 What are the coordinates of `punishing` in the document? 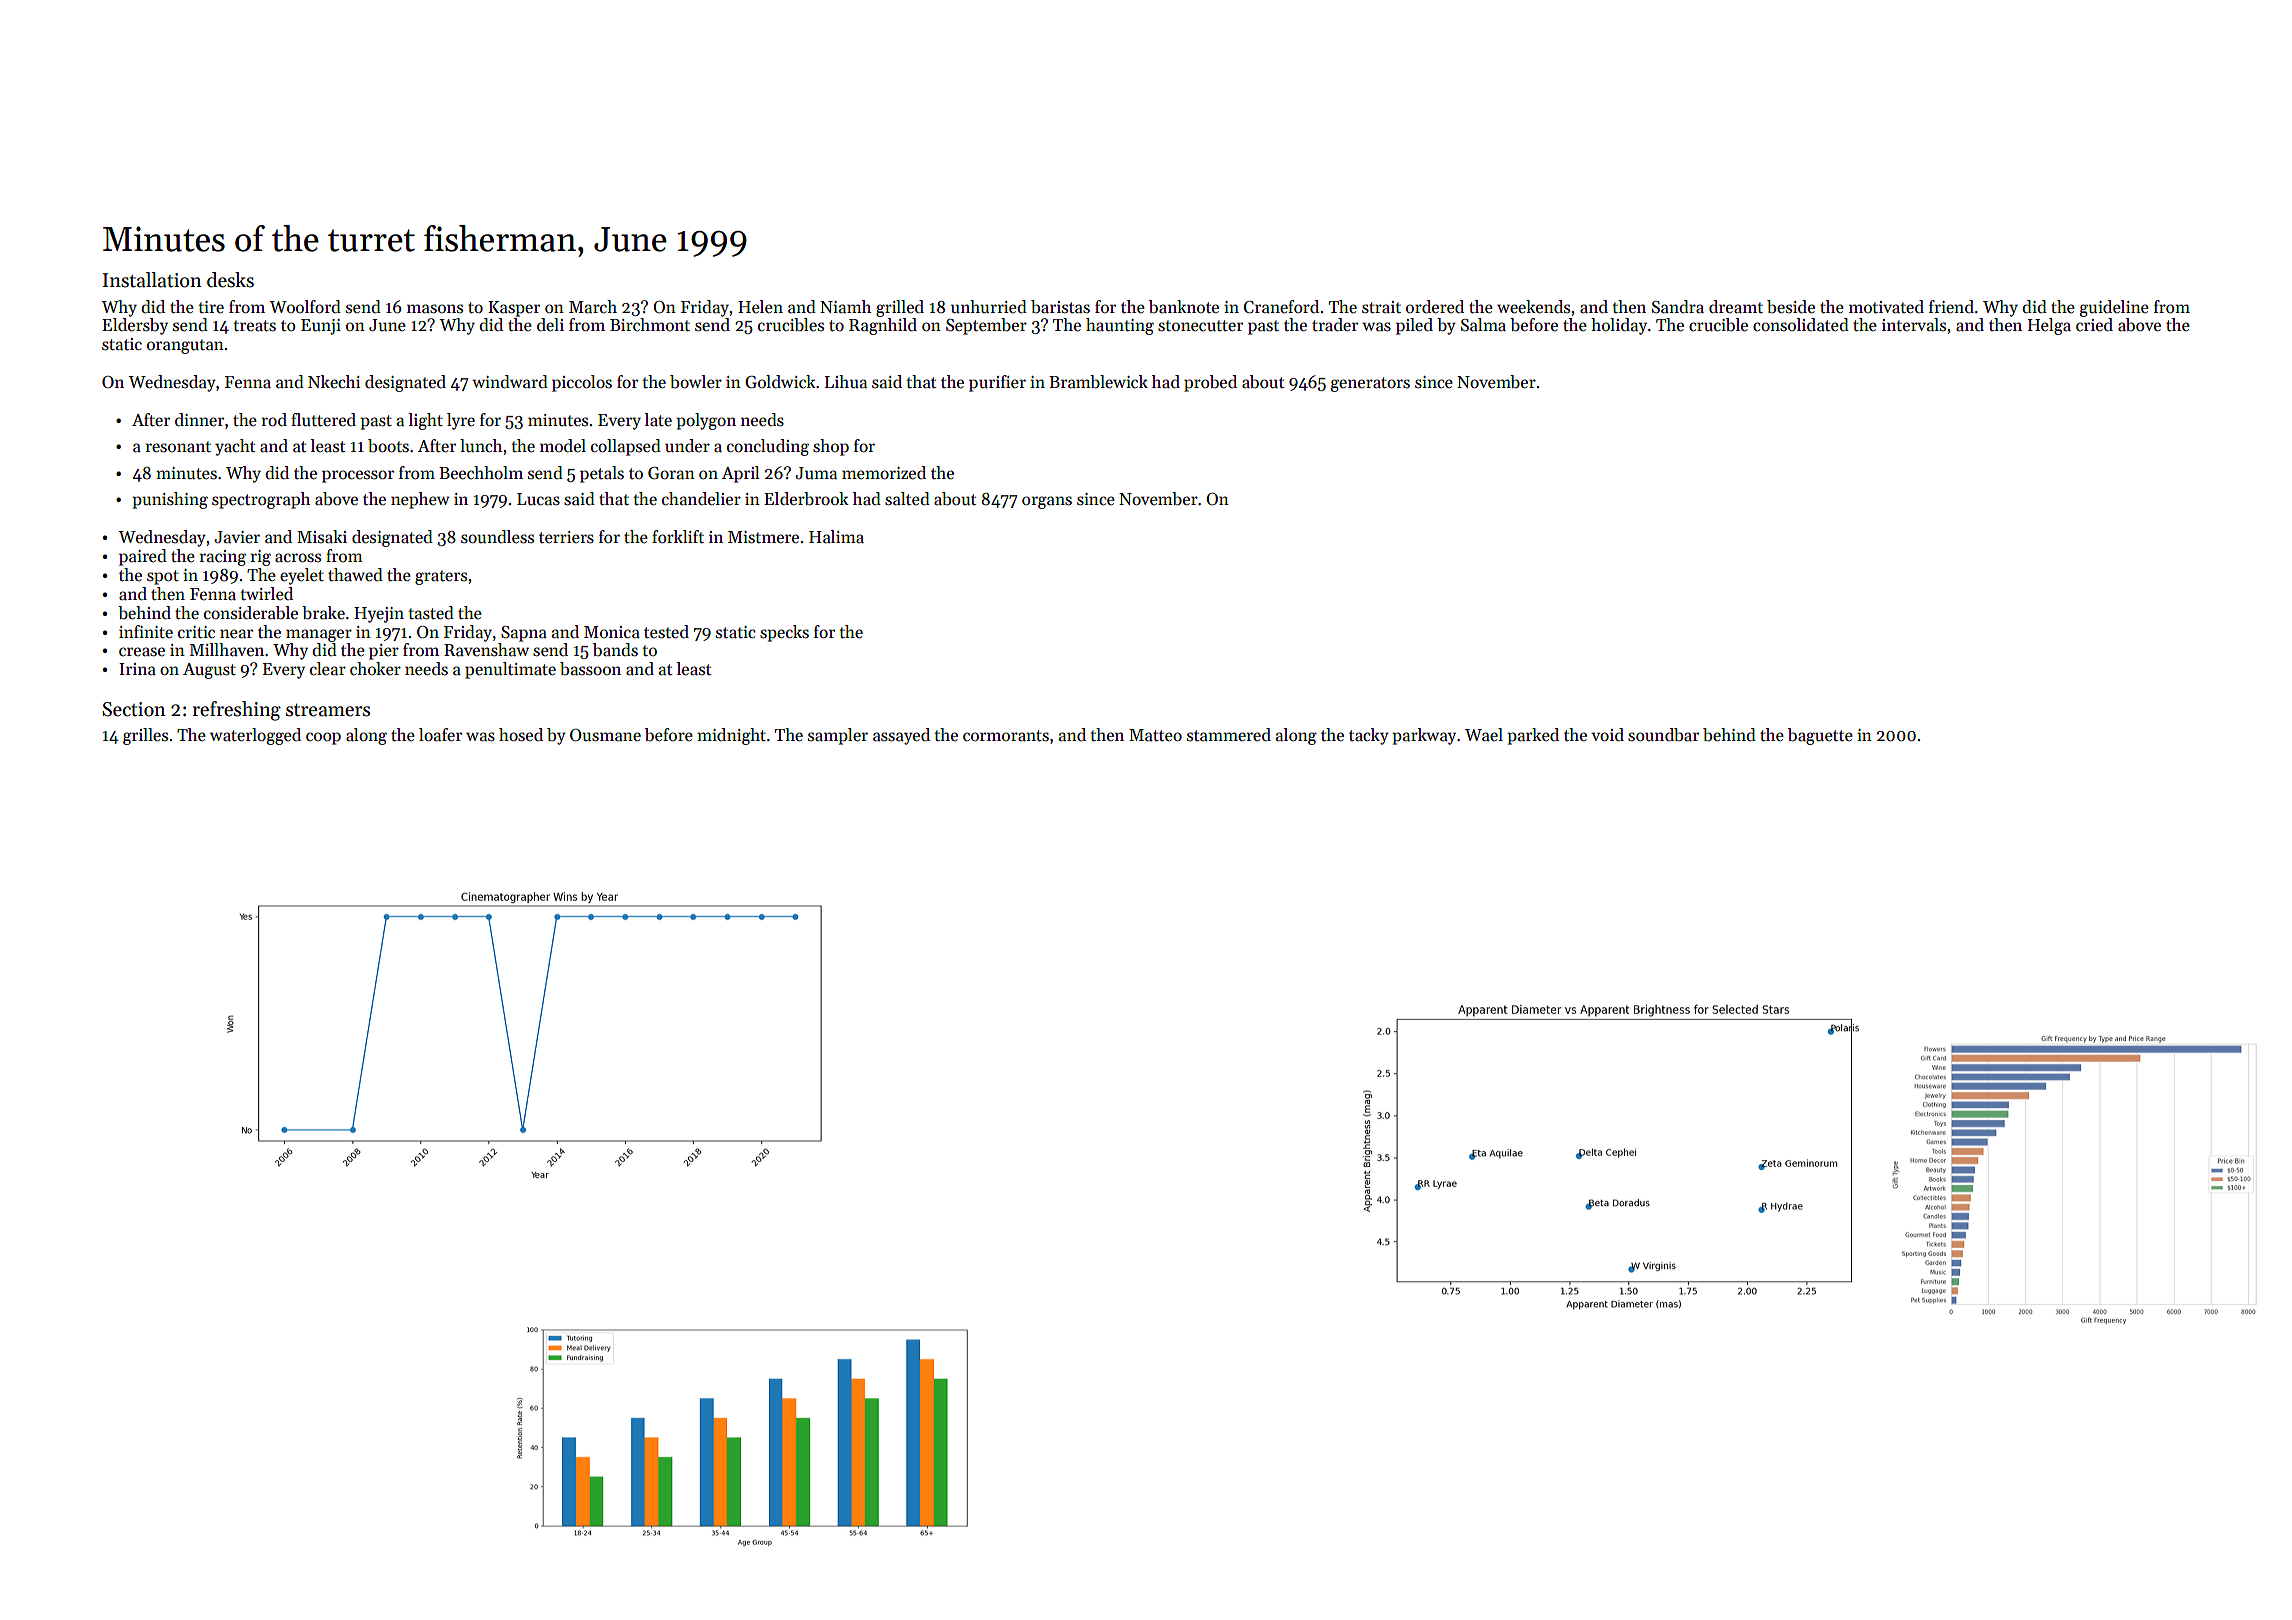 It's located at (170, 500).
